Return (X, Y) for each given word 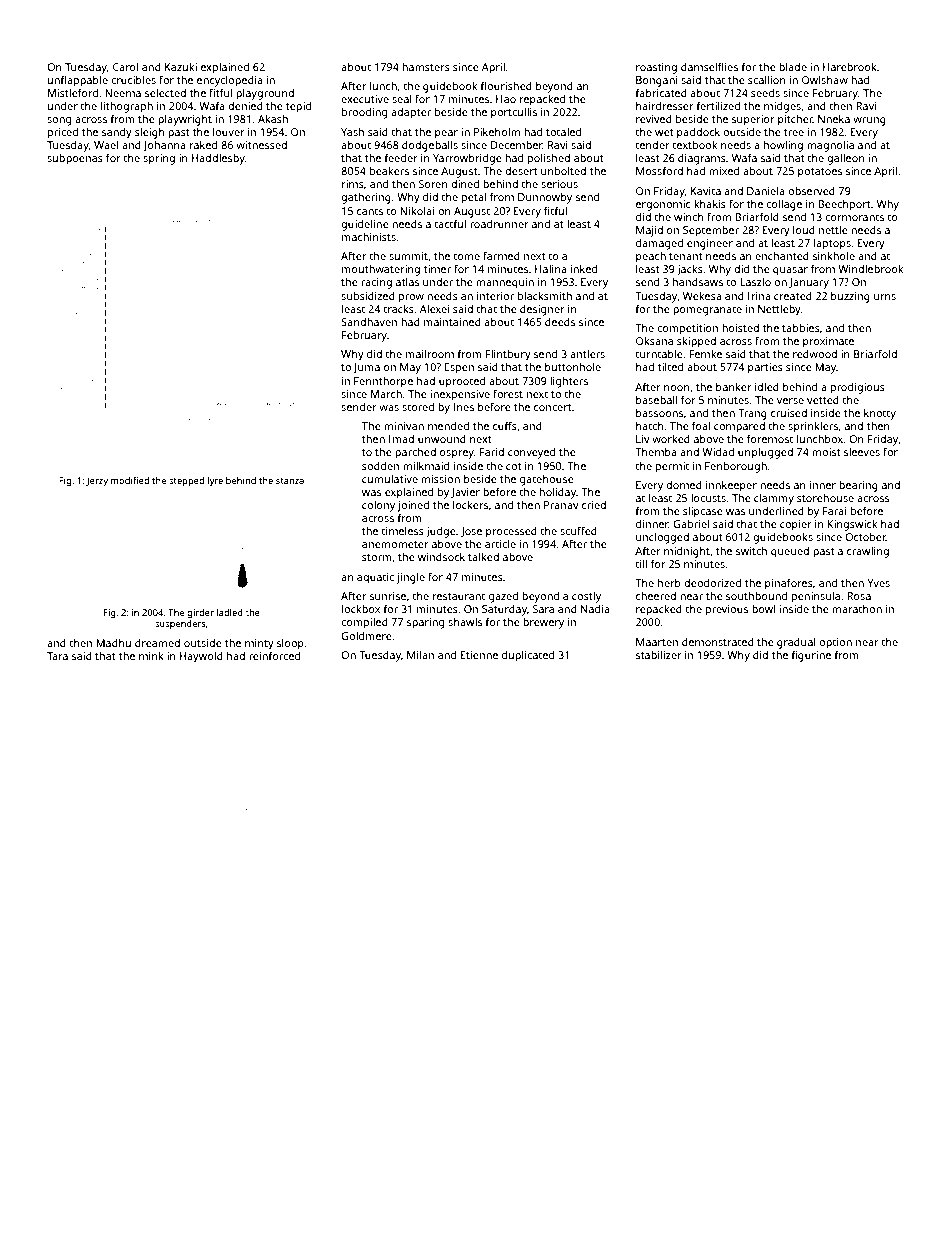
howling (783, 146)
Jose (471, 532)
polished (549, 159)
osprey (457, 454)
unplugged (765, 453)
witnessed (261, 145)
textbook (694, 145)
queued (790, 552)
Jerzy (97, 481)
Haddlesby (218, 159)
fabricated (661, 92)
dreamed (157, 643)
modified (130, 480)
